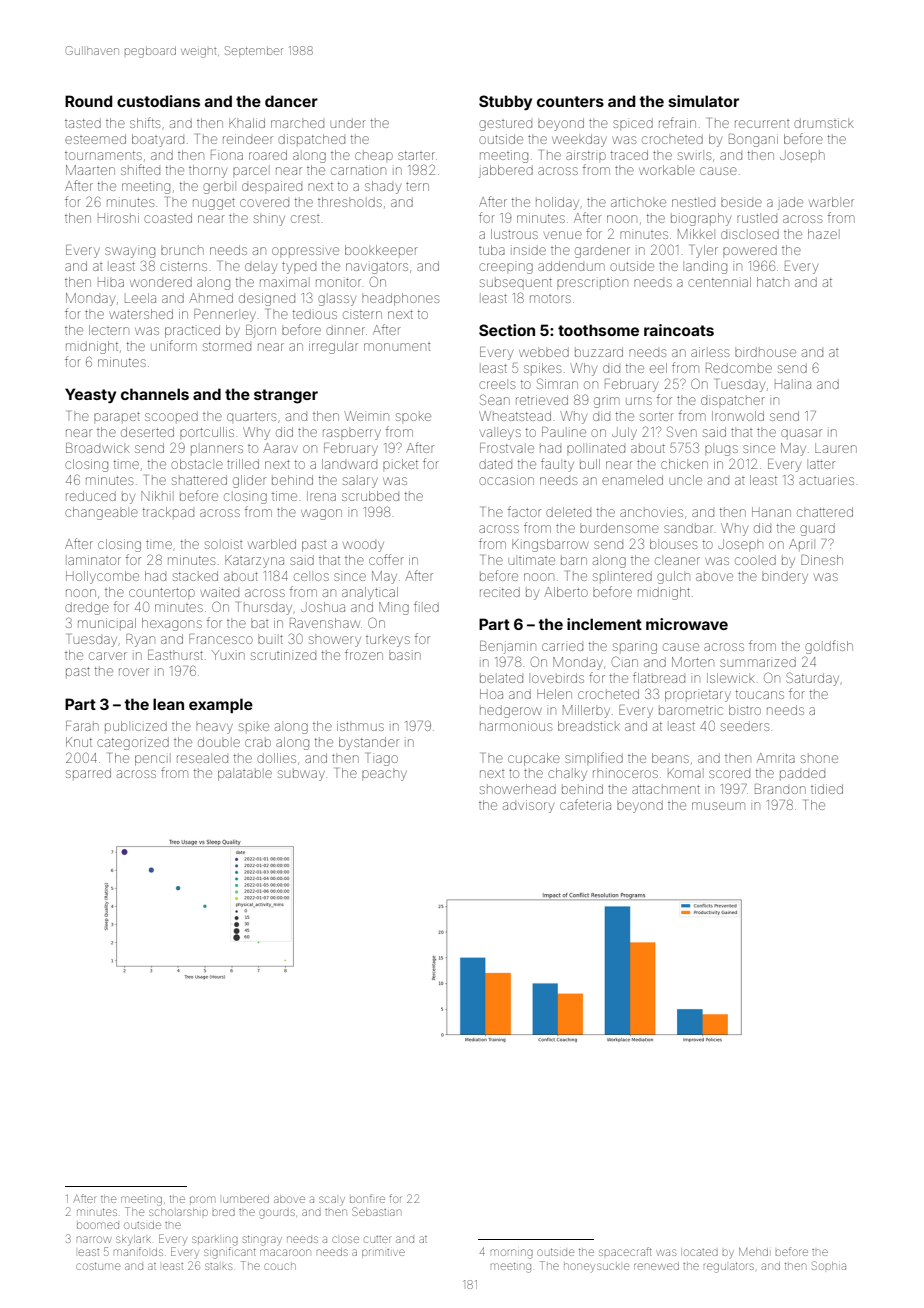 This document has height=1308, width=924. I want to click on drumstick, so click(824, 123).
